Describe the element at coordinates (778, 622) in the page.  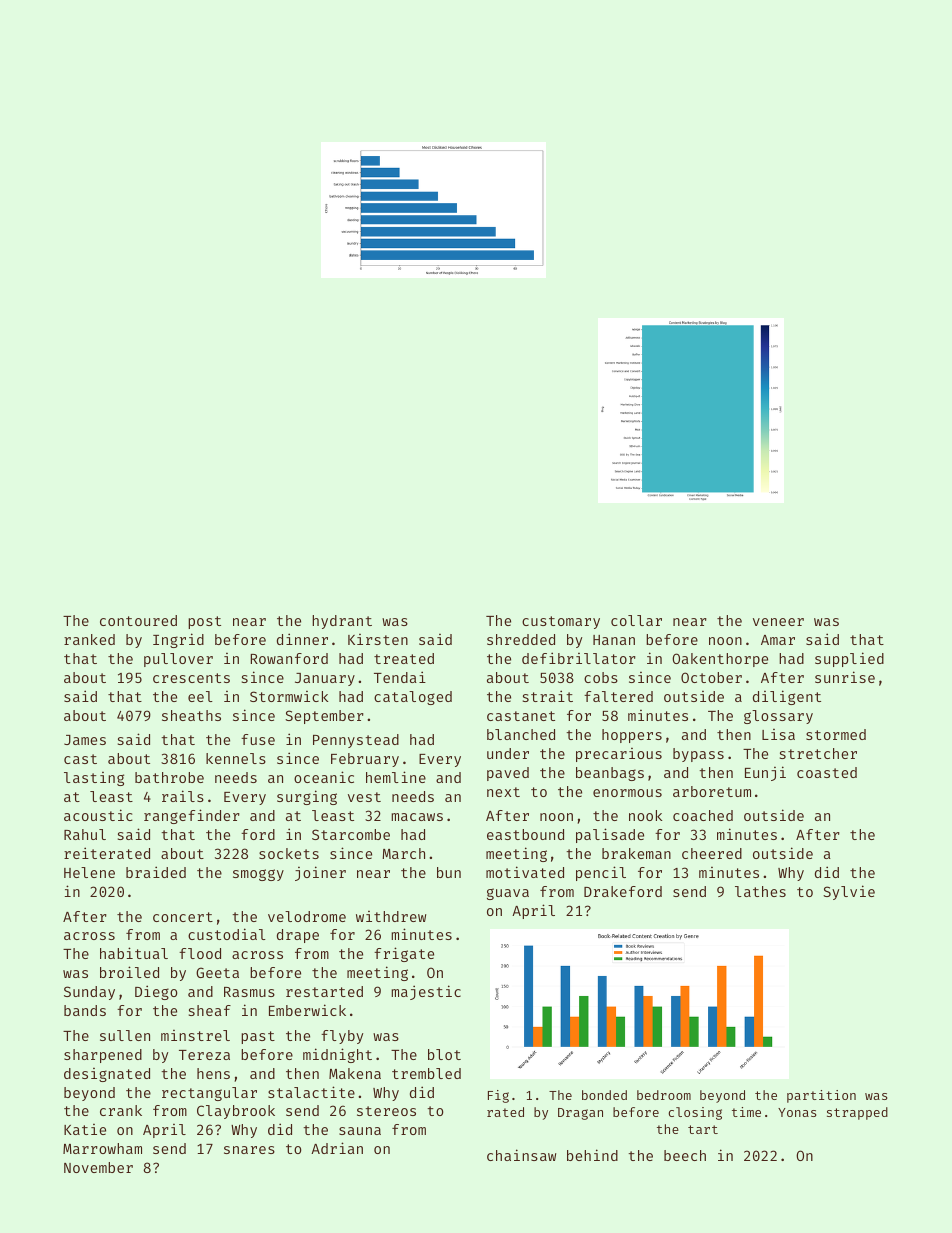
I see `veneer` at that location.
